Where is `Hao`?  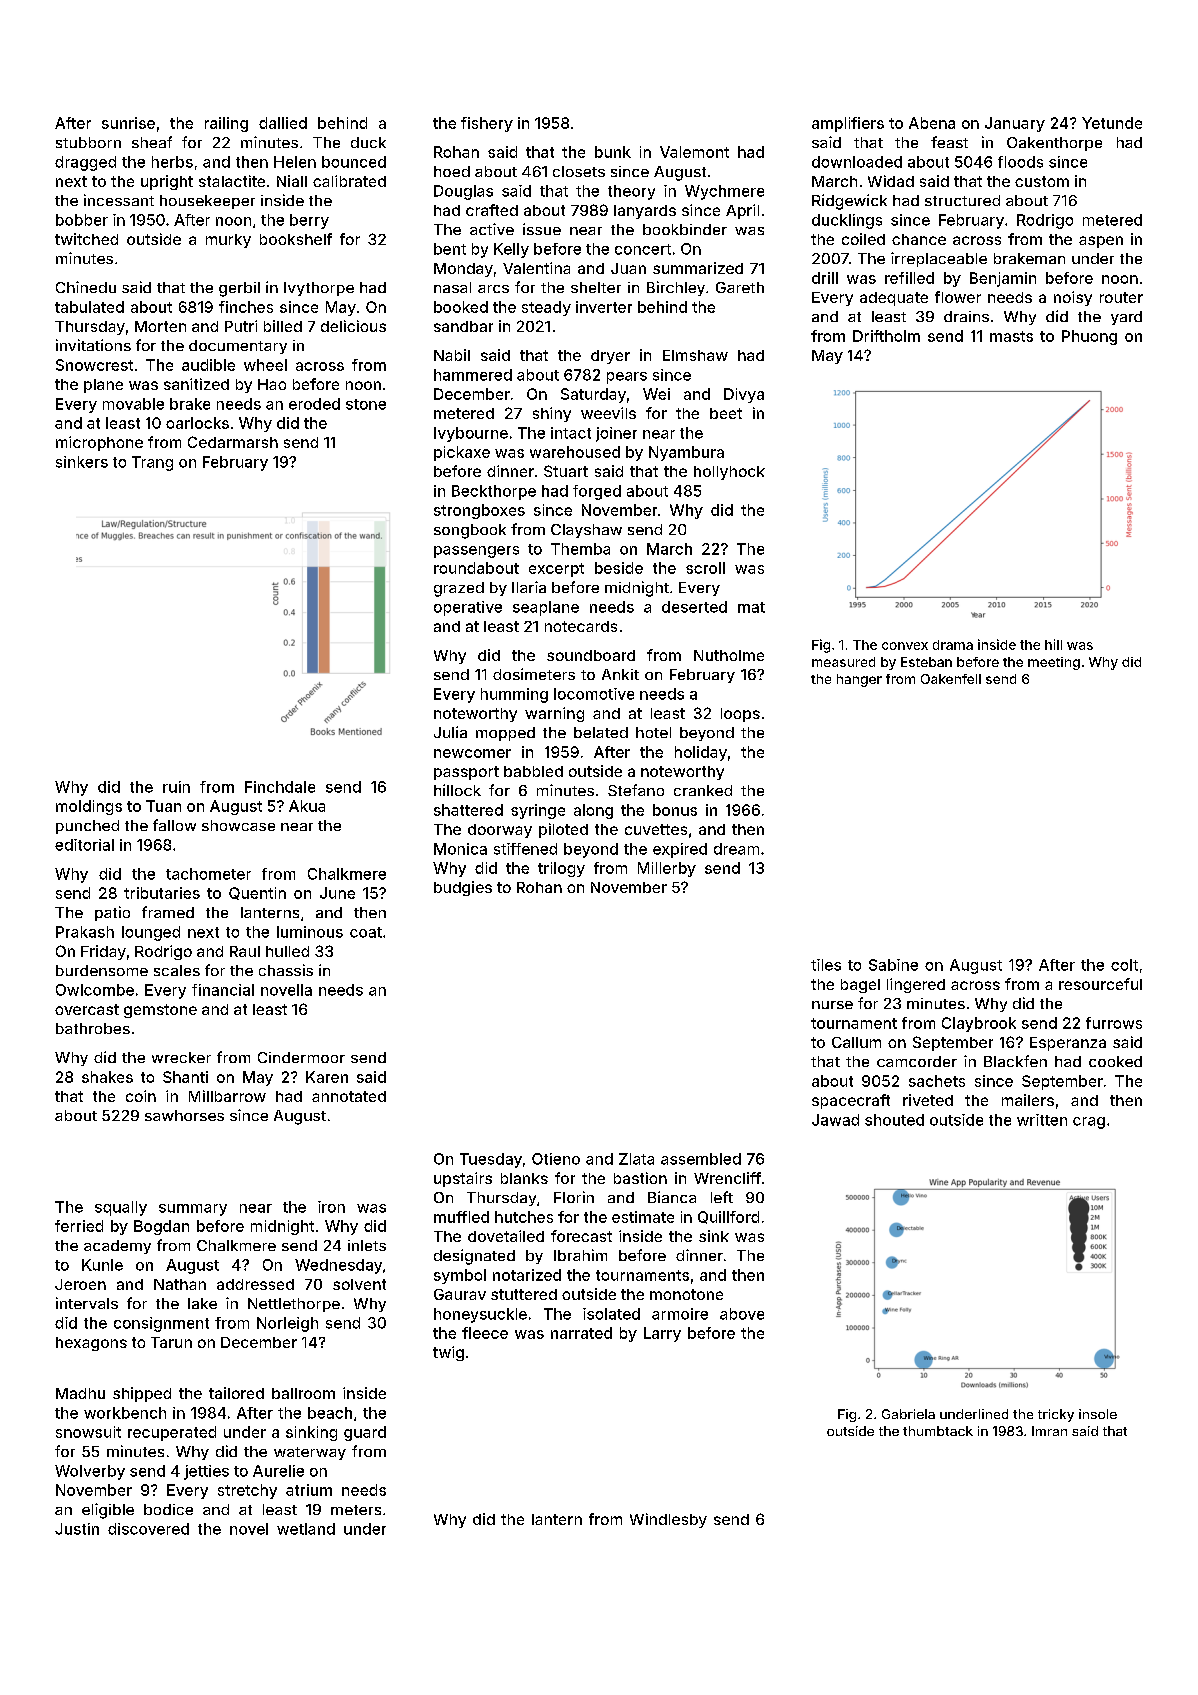
Hao is located at coordinates (272, 384).
